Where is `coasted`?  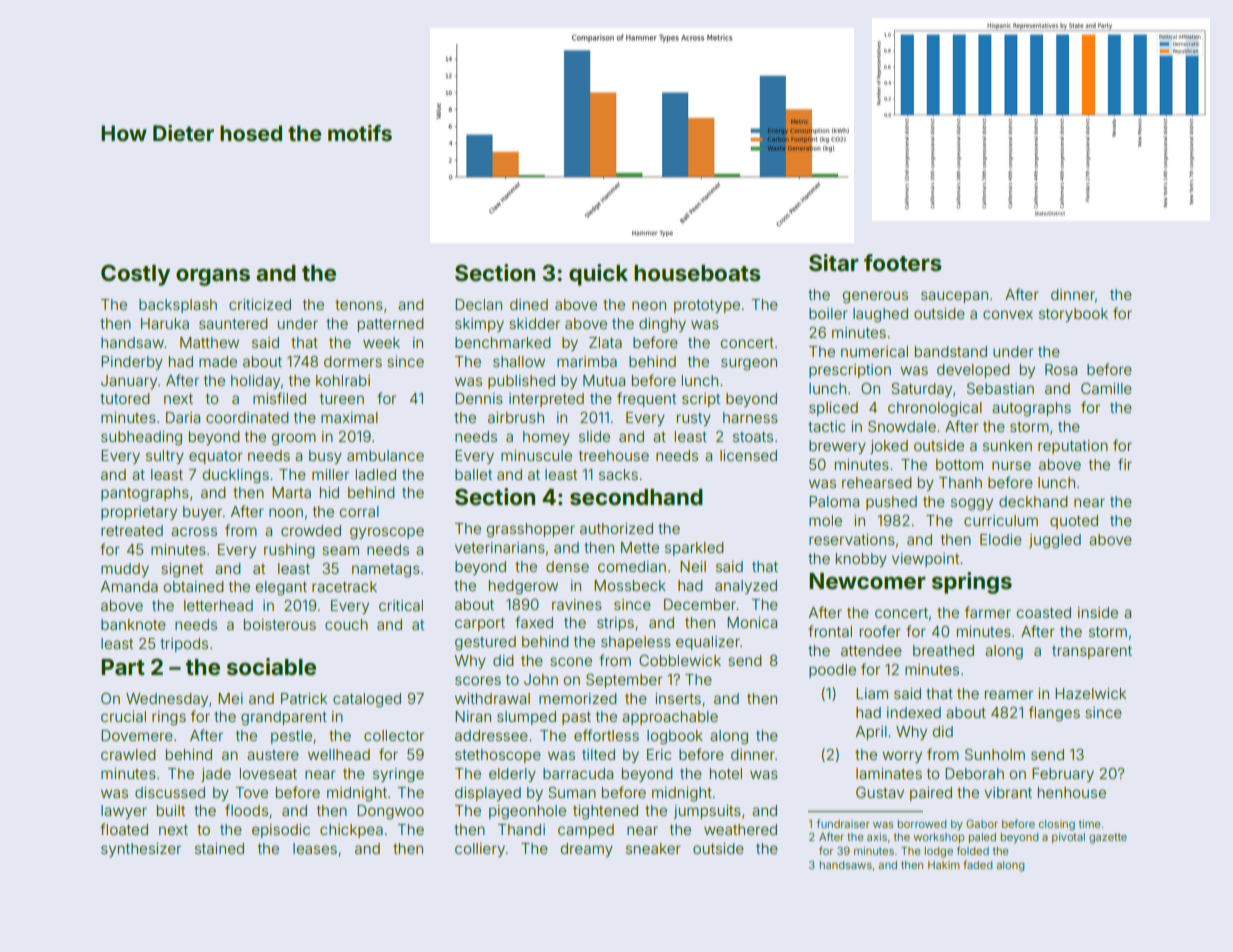
coasted is located at coordinates (1043, 612).
